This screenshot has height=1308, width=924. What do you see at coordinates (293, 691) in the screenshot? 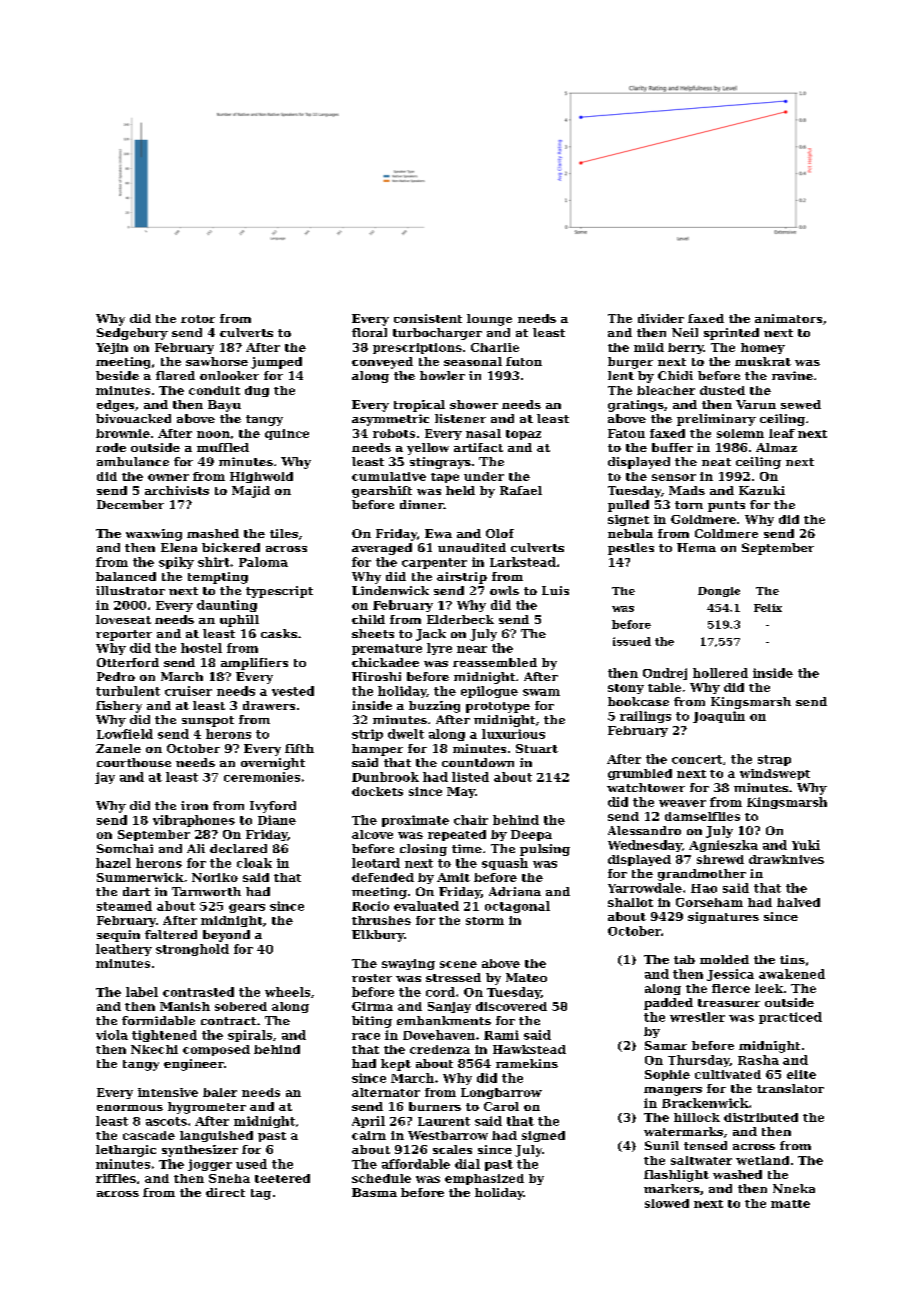
I see `vested` at bounding box center [293, 691].
